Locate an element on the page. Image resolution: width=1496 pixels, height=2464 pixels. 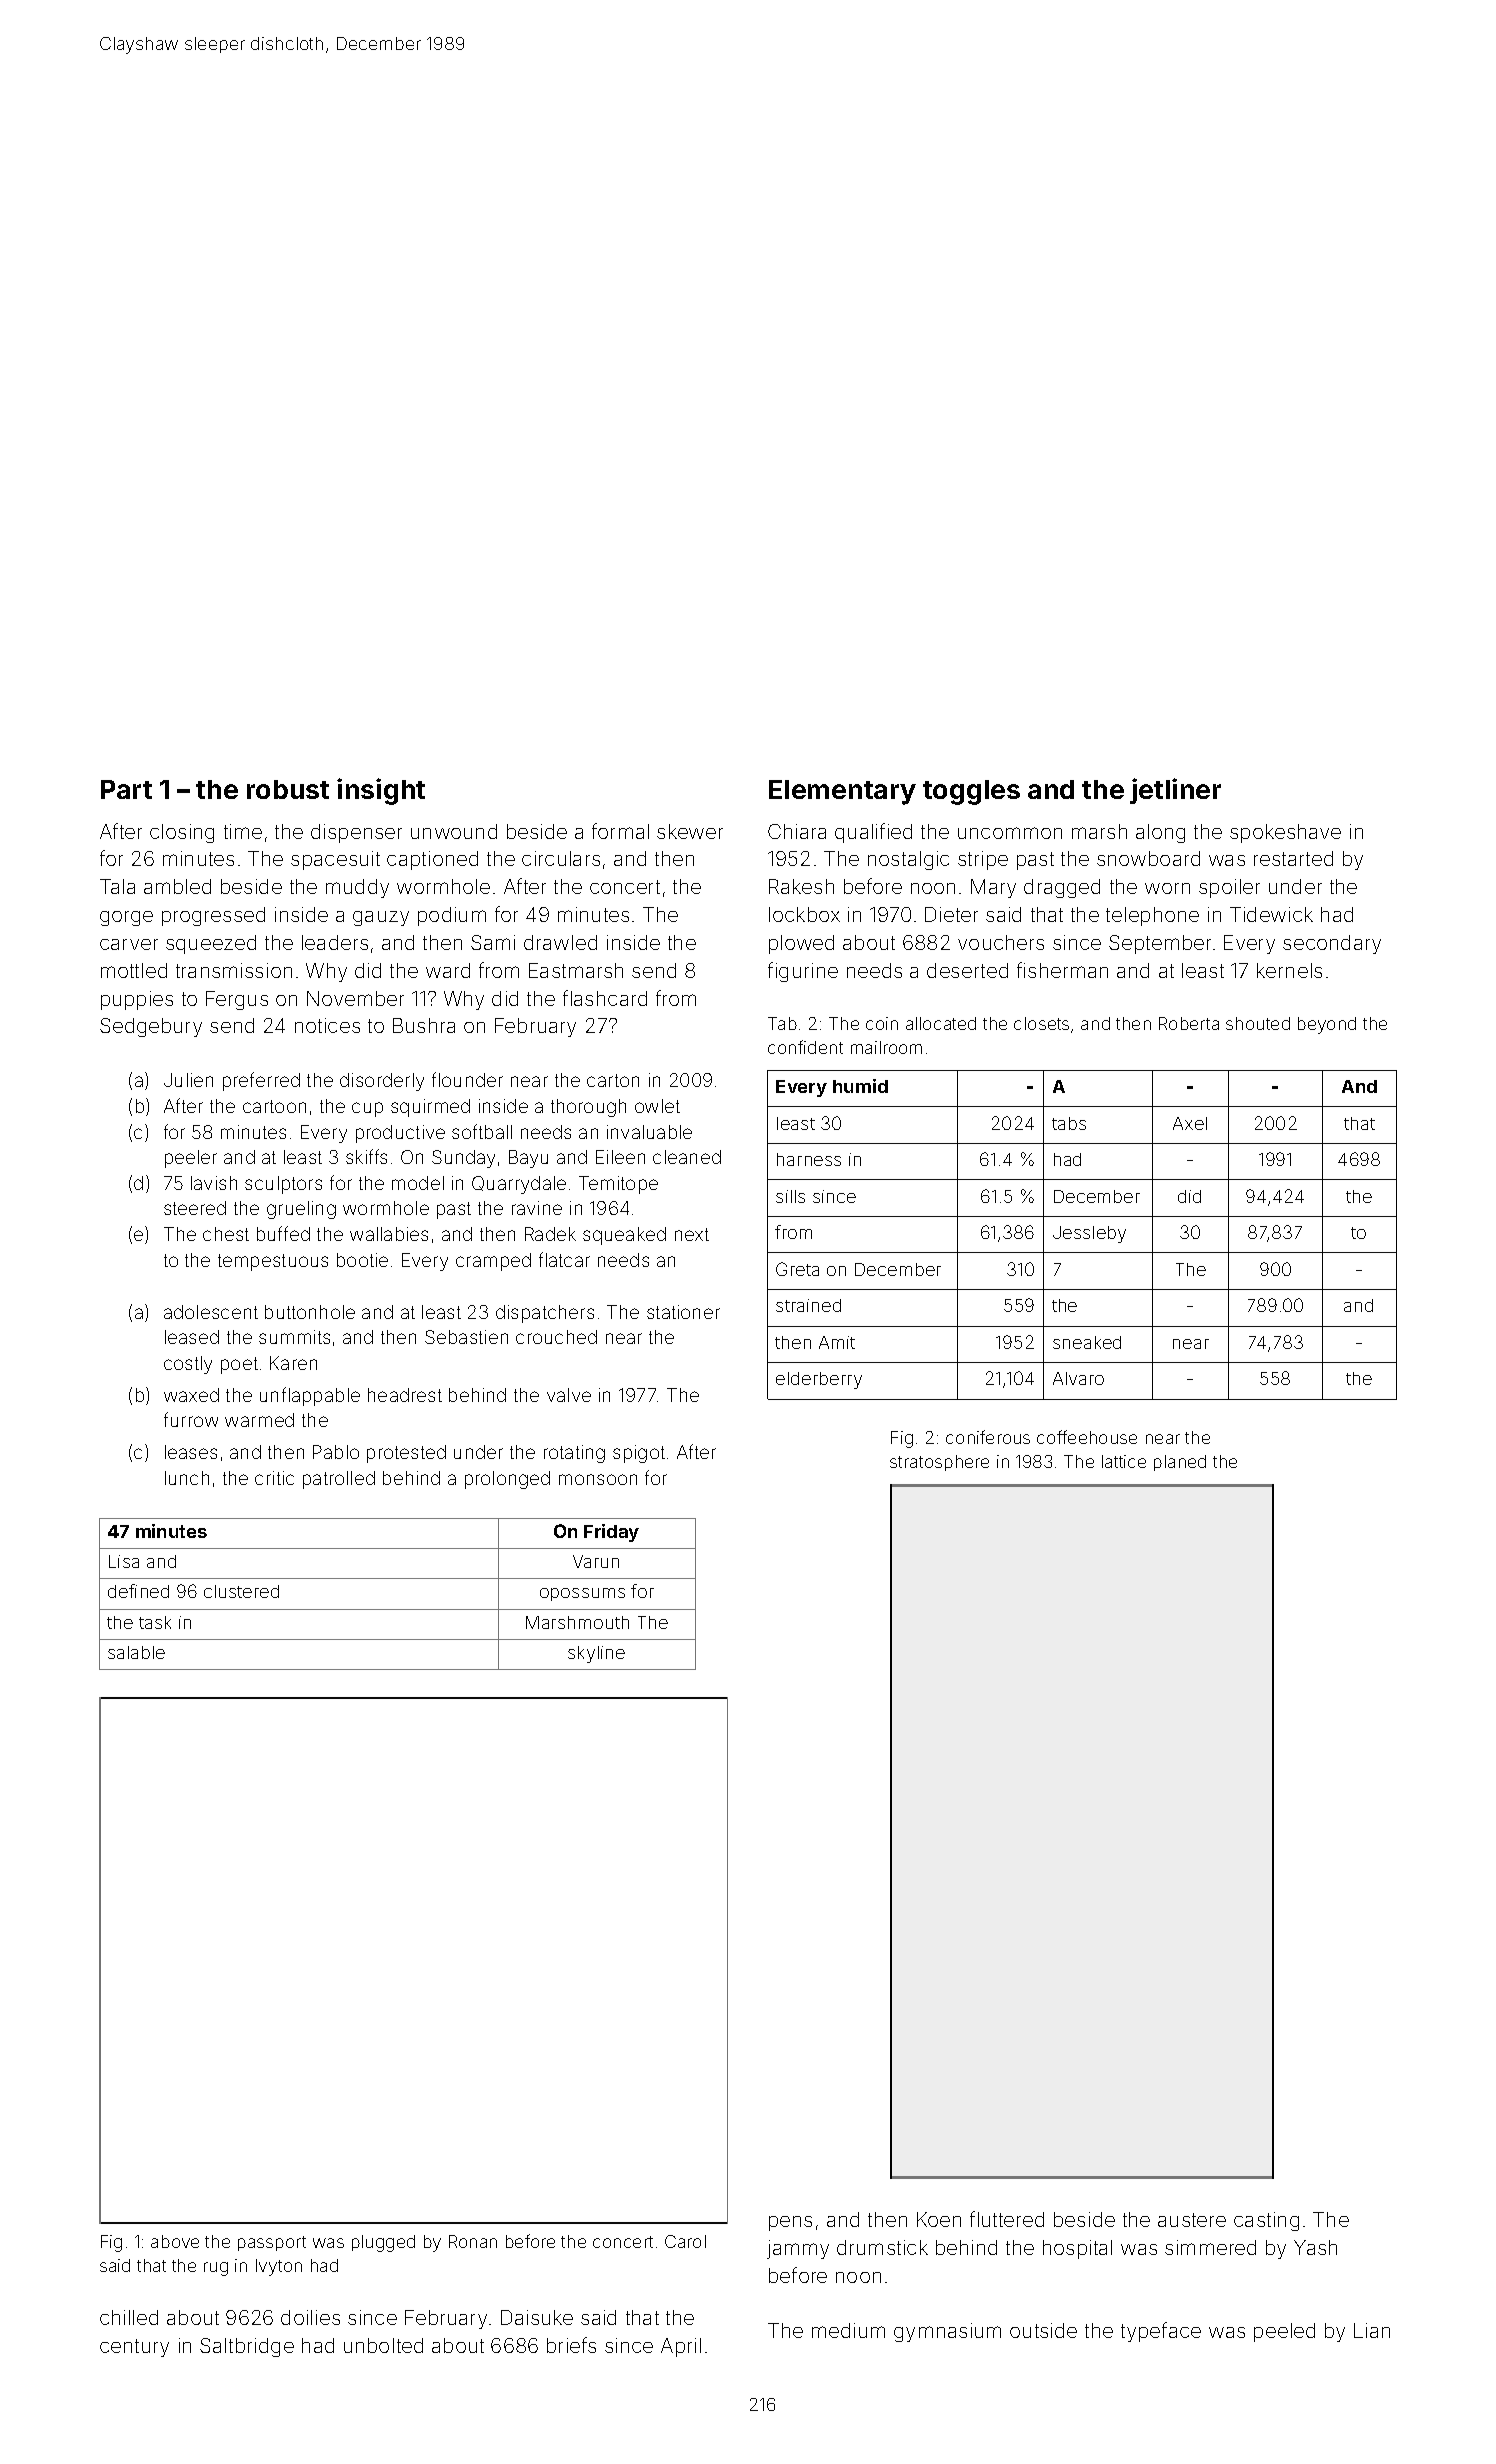
harness is located at coordinates (809, 1159).
